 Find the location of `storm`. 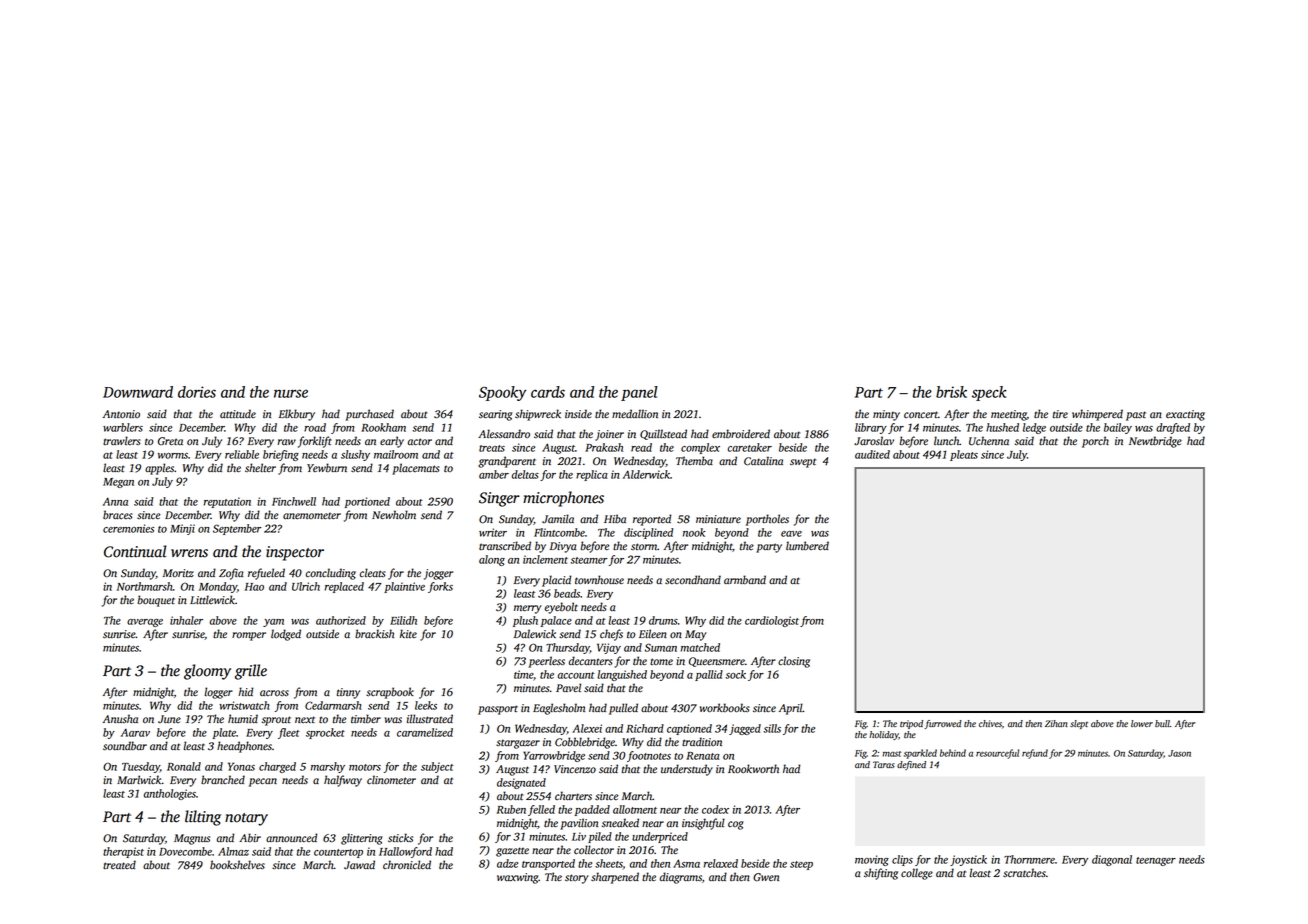

storm is located at coordinates (644, 547).
